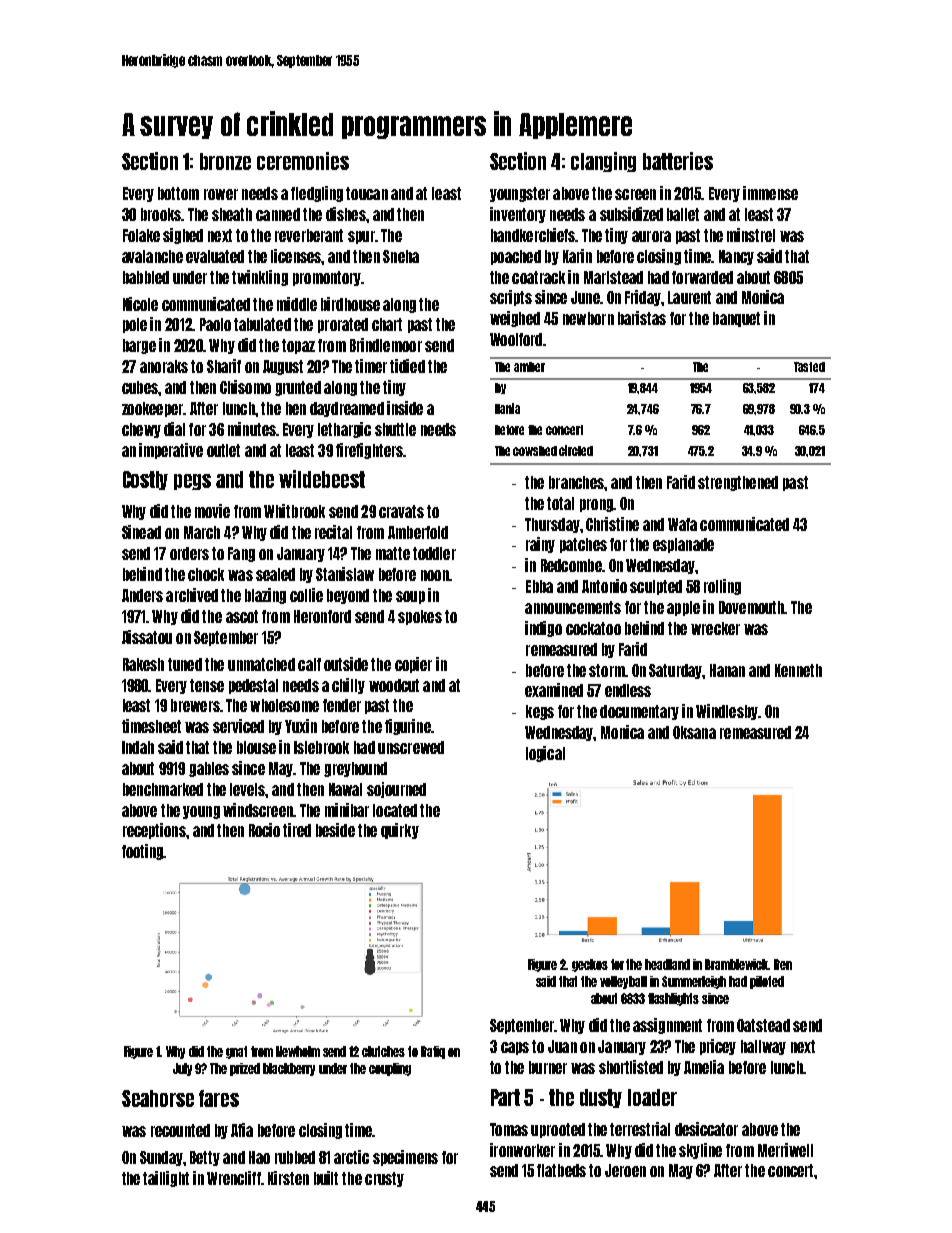 This screenshot has height=1233, width=952. What do you see at coordinates (694, 732) in the screenshot?
I see `Oksana` at bounding box center [694, 732].
